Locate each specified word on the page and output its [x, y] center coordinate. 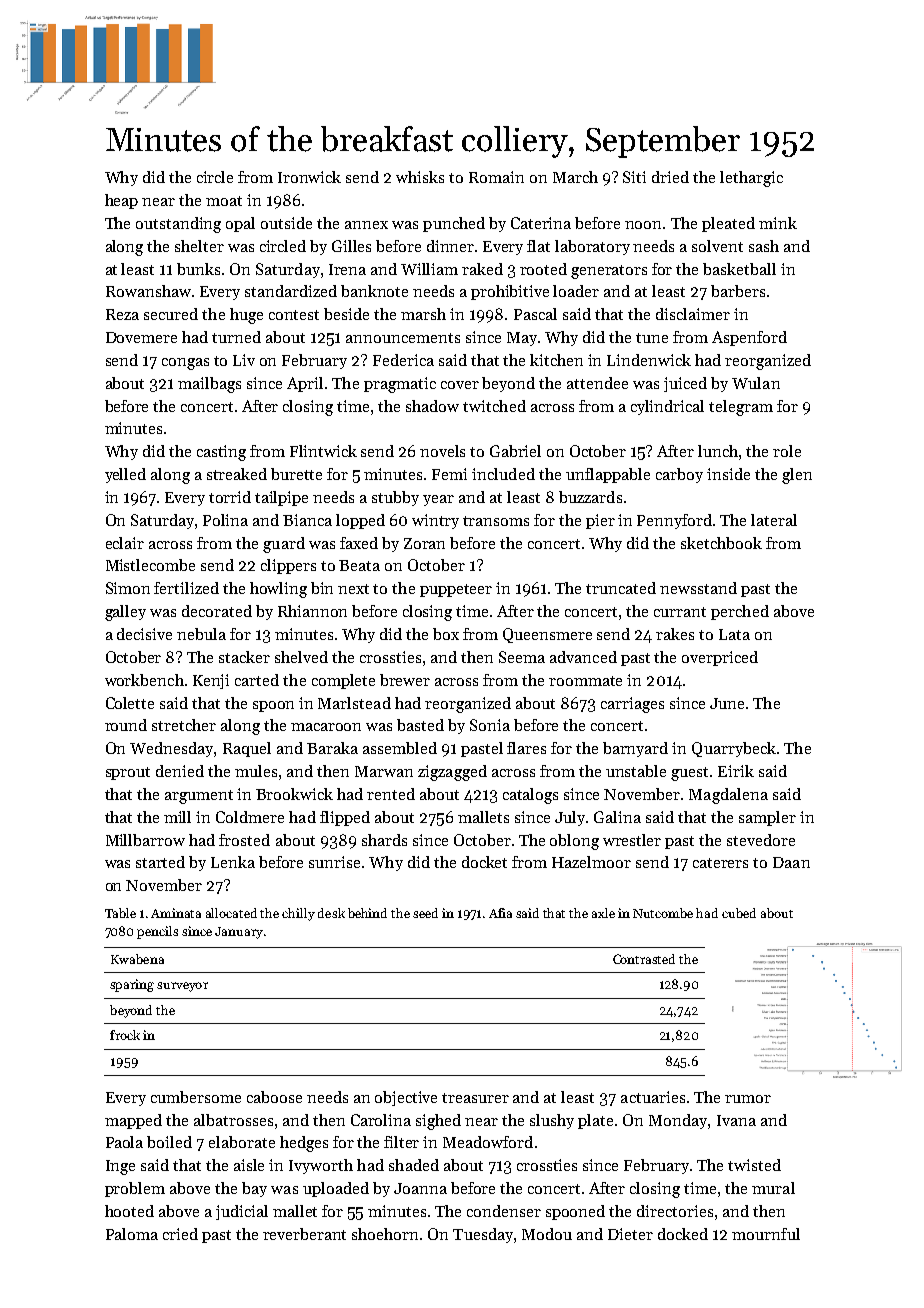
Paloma [132, 1234]
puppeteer [456, 590]
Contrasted [644, 959]
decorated [217, 611]
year [438, 500]
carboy [679, 475]
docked [683, 1234]
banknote [374, 291]
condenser [504, 1211]
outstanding [178, 225]
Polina [225, 520]
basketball [739, 269]
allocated [231, 913]
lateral [774, 520]
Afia [500, 913]
